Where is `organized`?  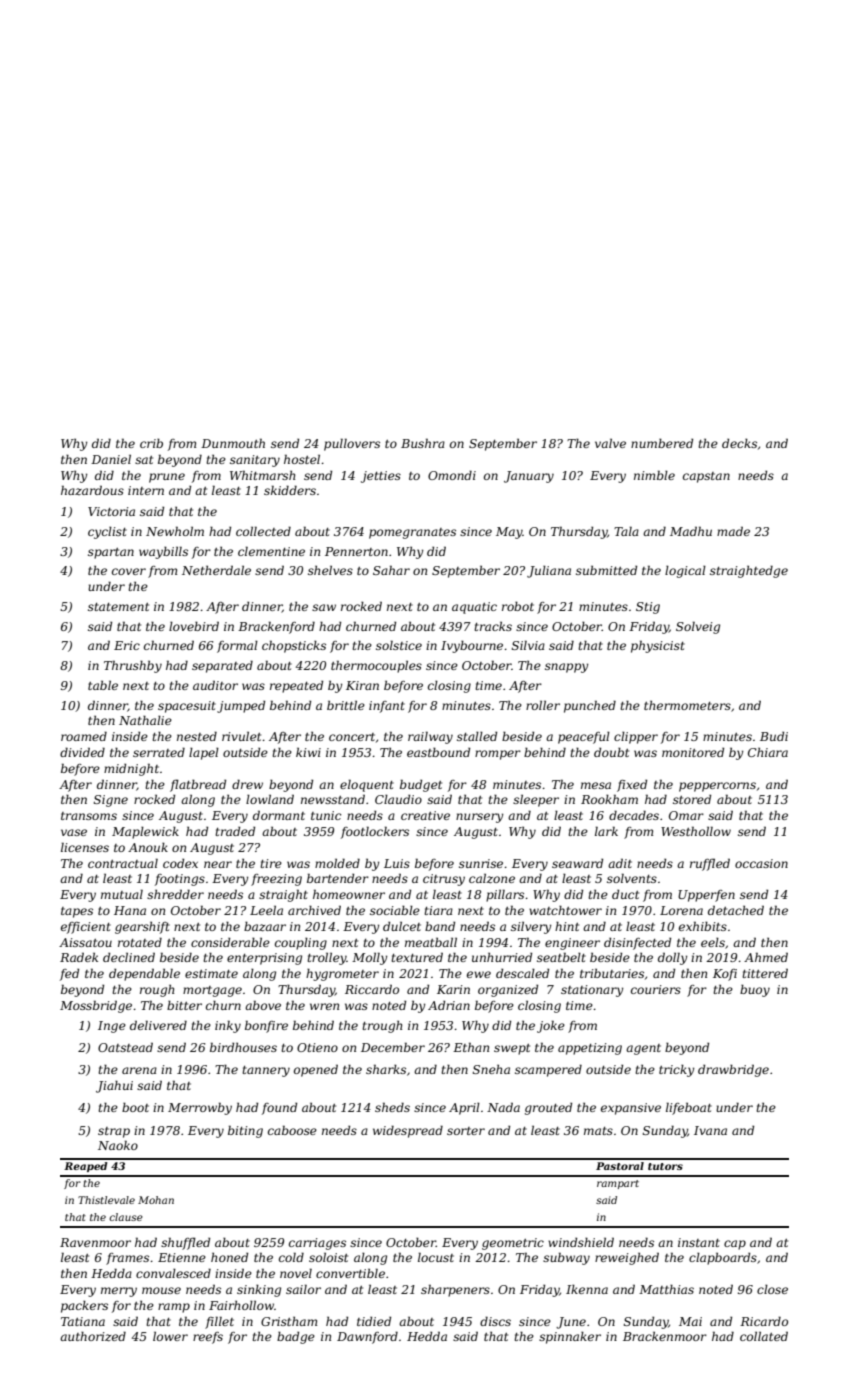 organized is located at coordinates (508, 990).
